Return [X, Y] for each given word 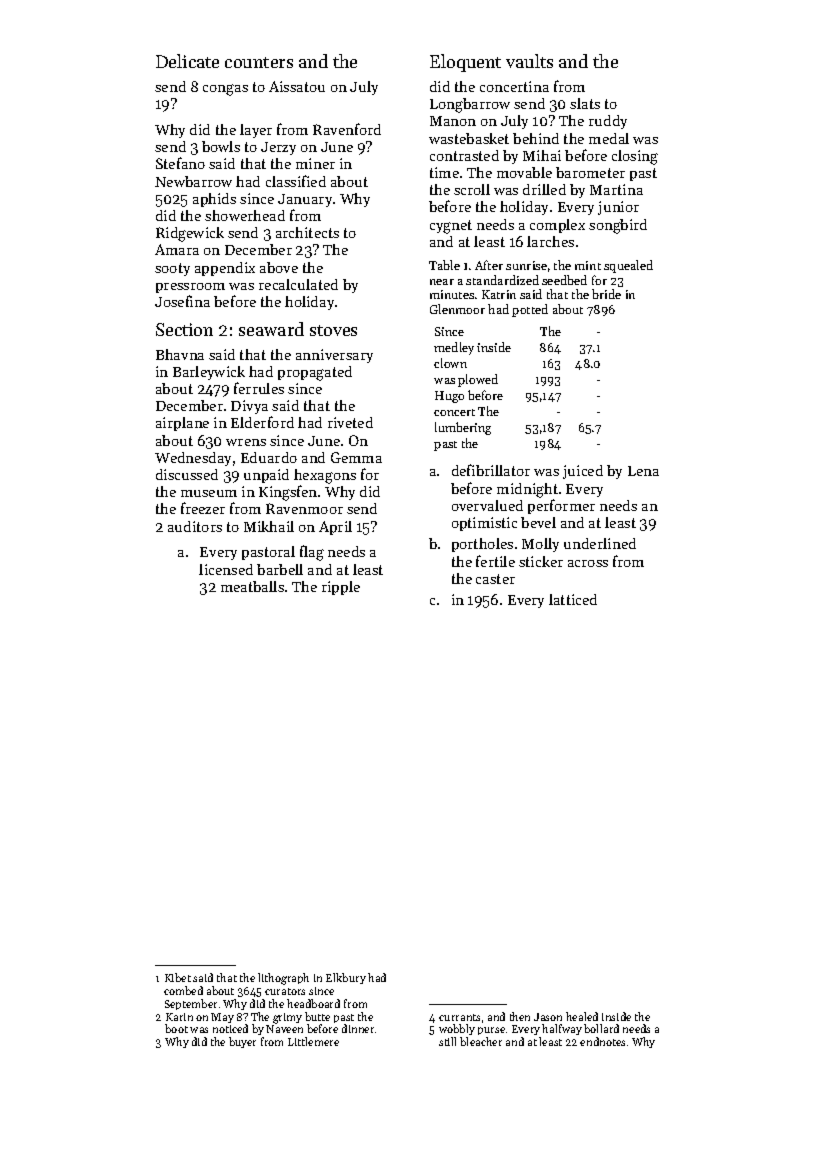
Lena [643, 471]
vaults [529, 61]
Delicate [187, 61]
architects [307, 232]
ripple [341, 588]
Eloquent [465, 63]
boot [176, 1028]
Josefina [182, 301]
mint [588, 265]
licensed [226, 569]
